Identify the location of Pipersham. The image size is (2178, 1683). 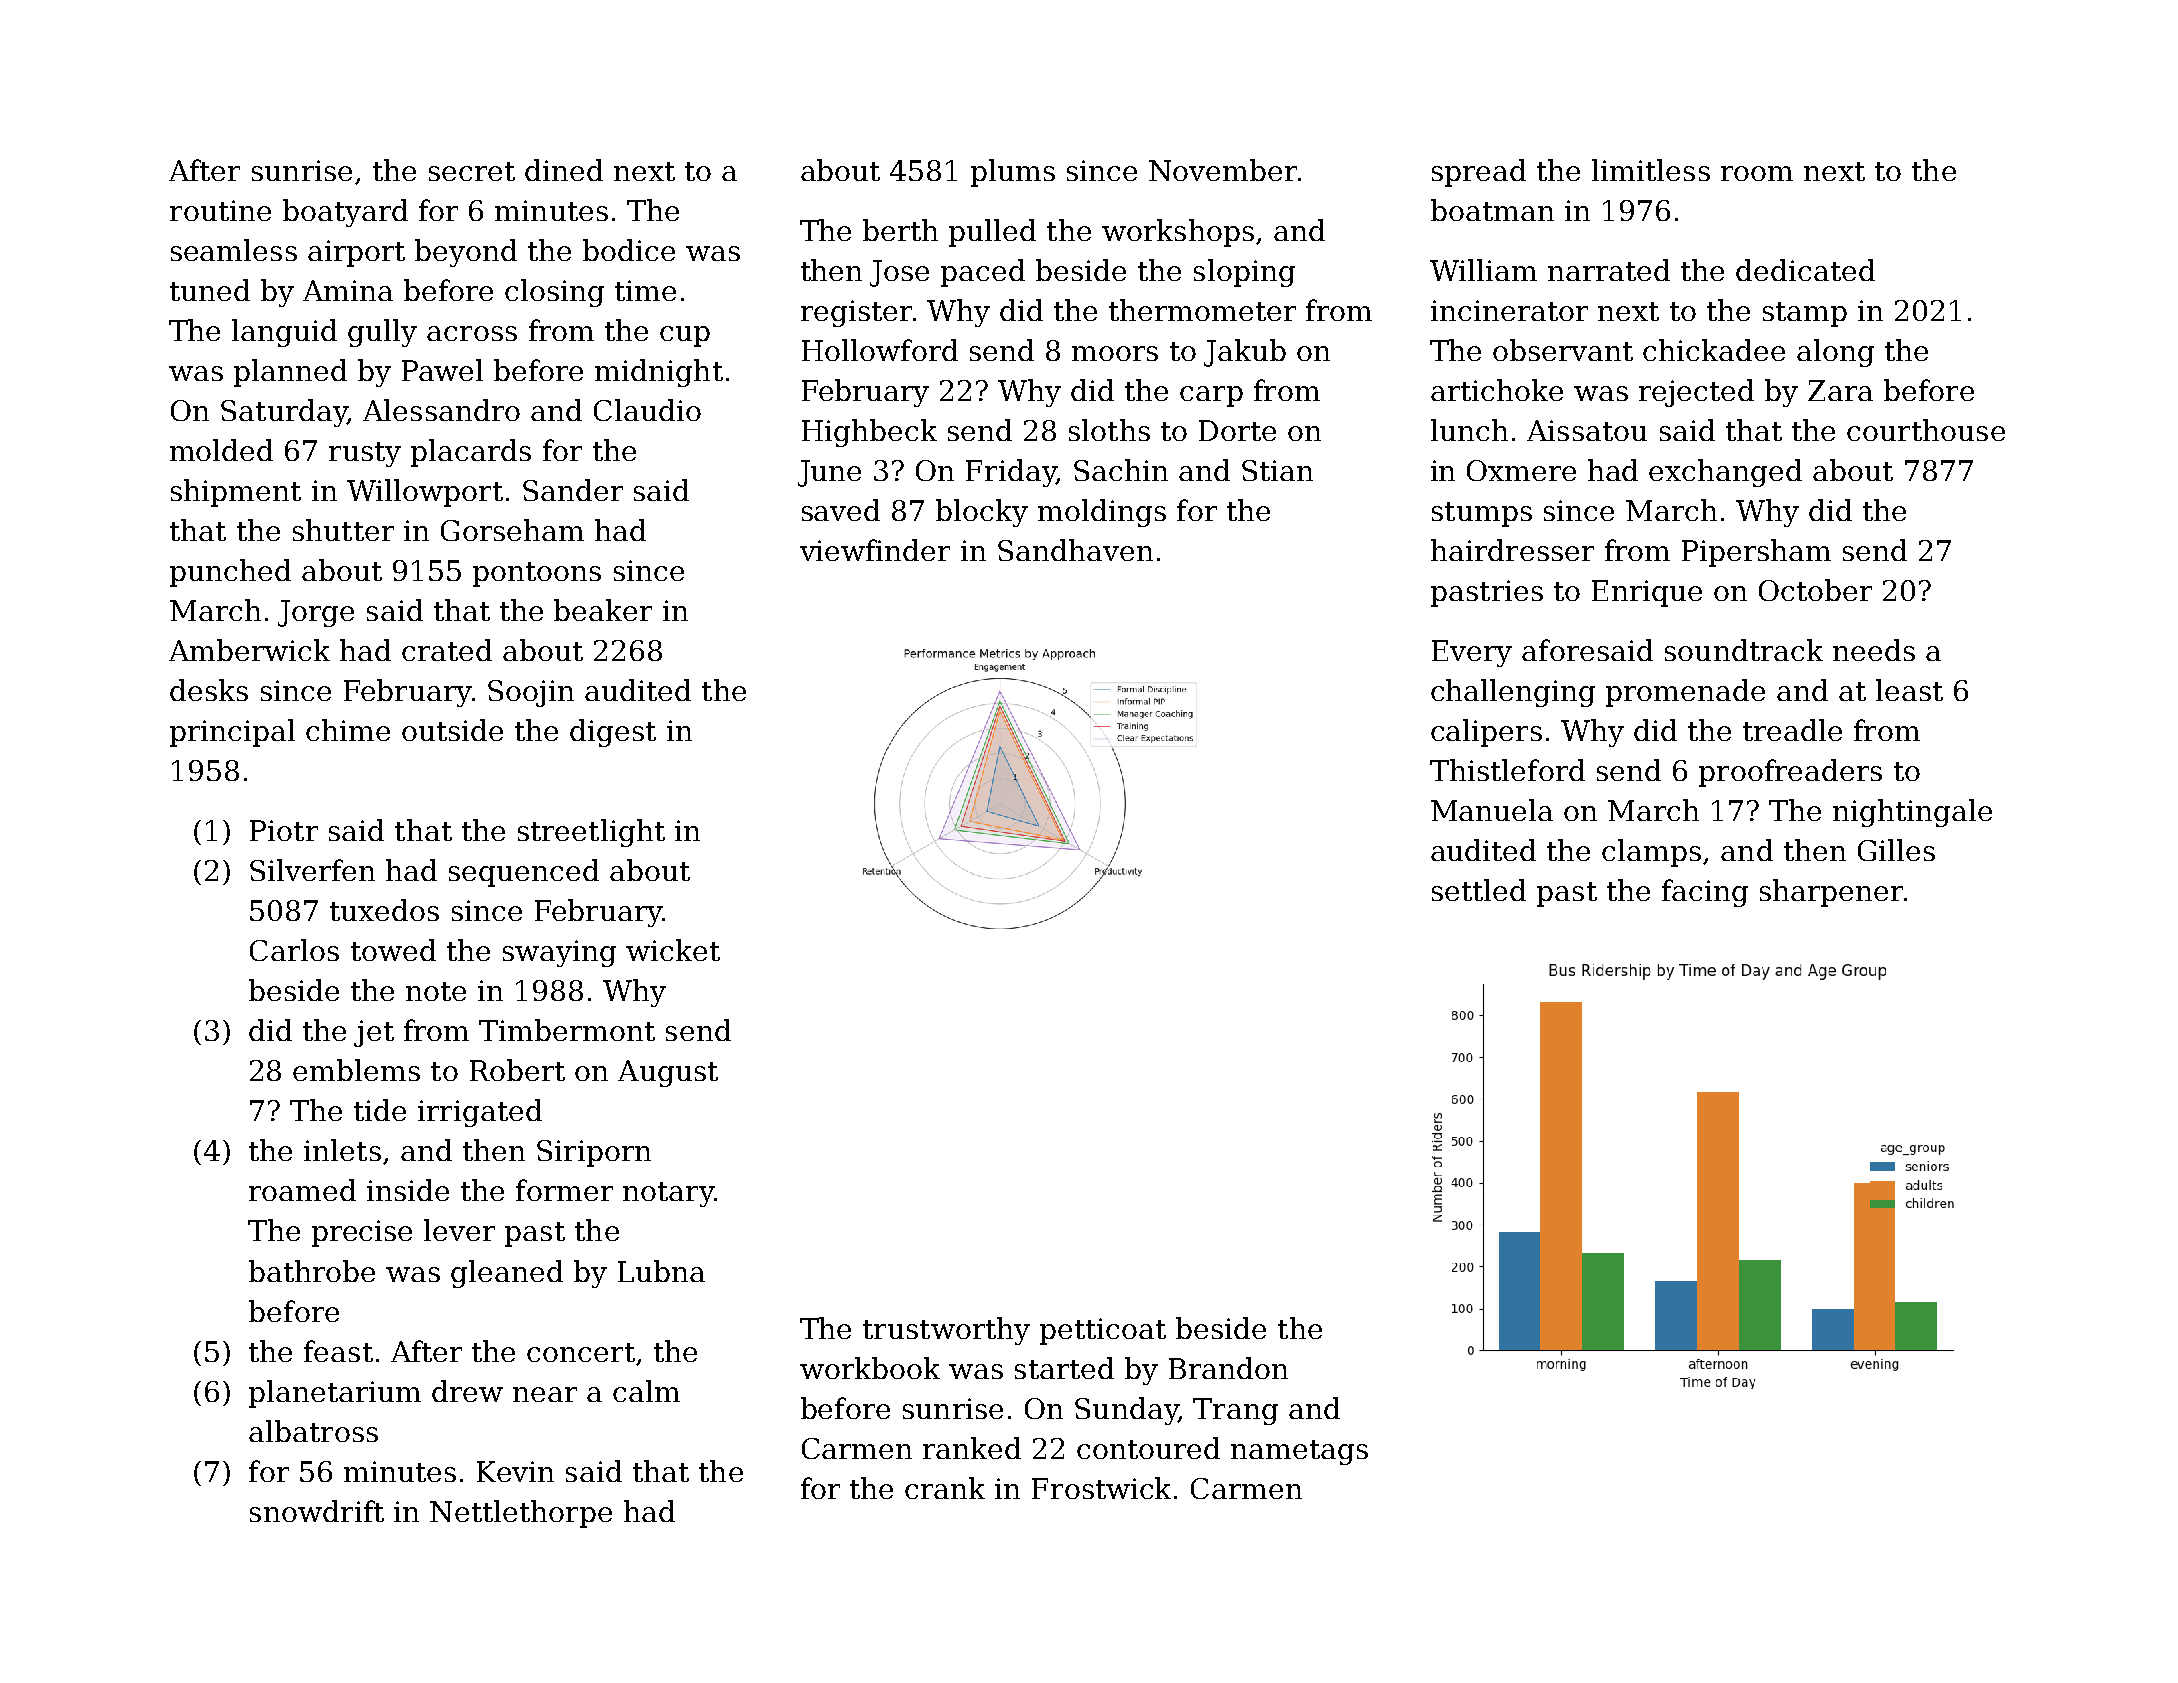
(1756, 553).
